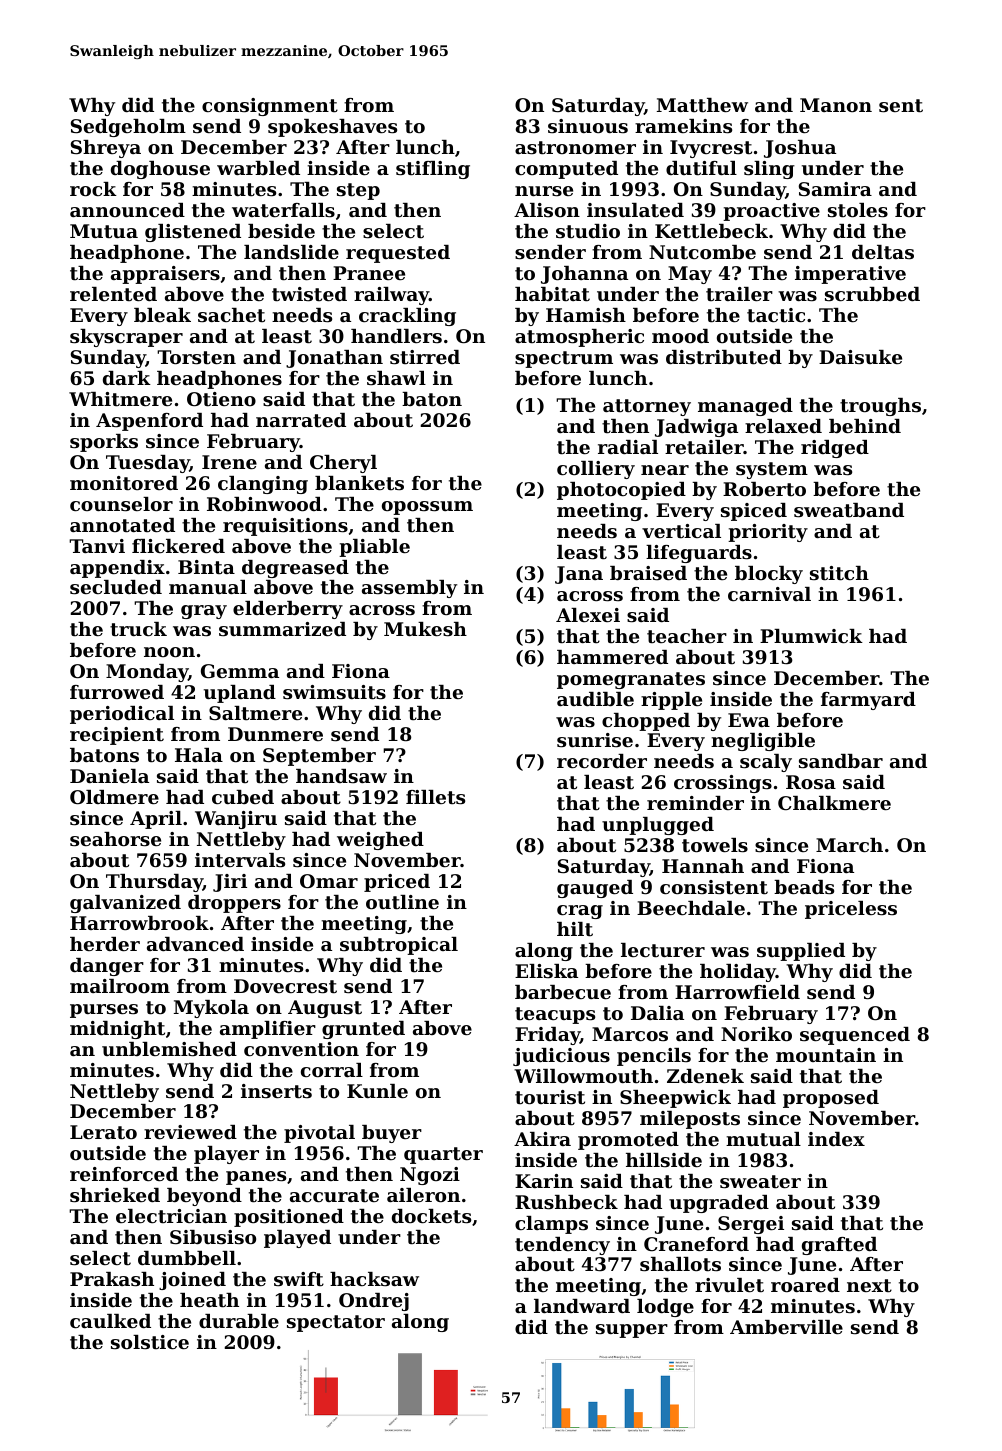 The width and height of the screenshot is (1002, 1451). I want to click on sinuous, so click(588, 126).
